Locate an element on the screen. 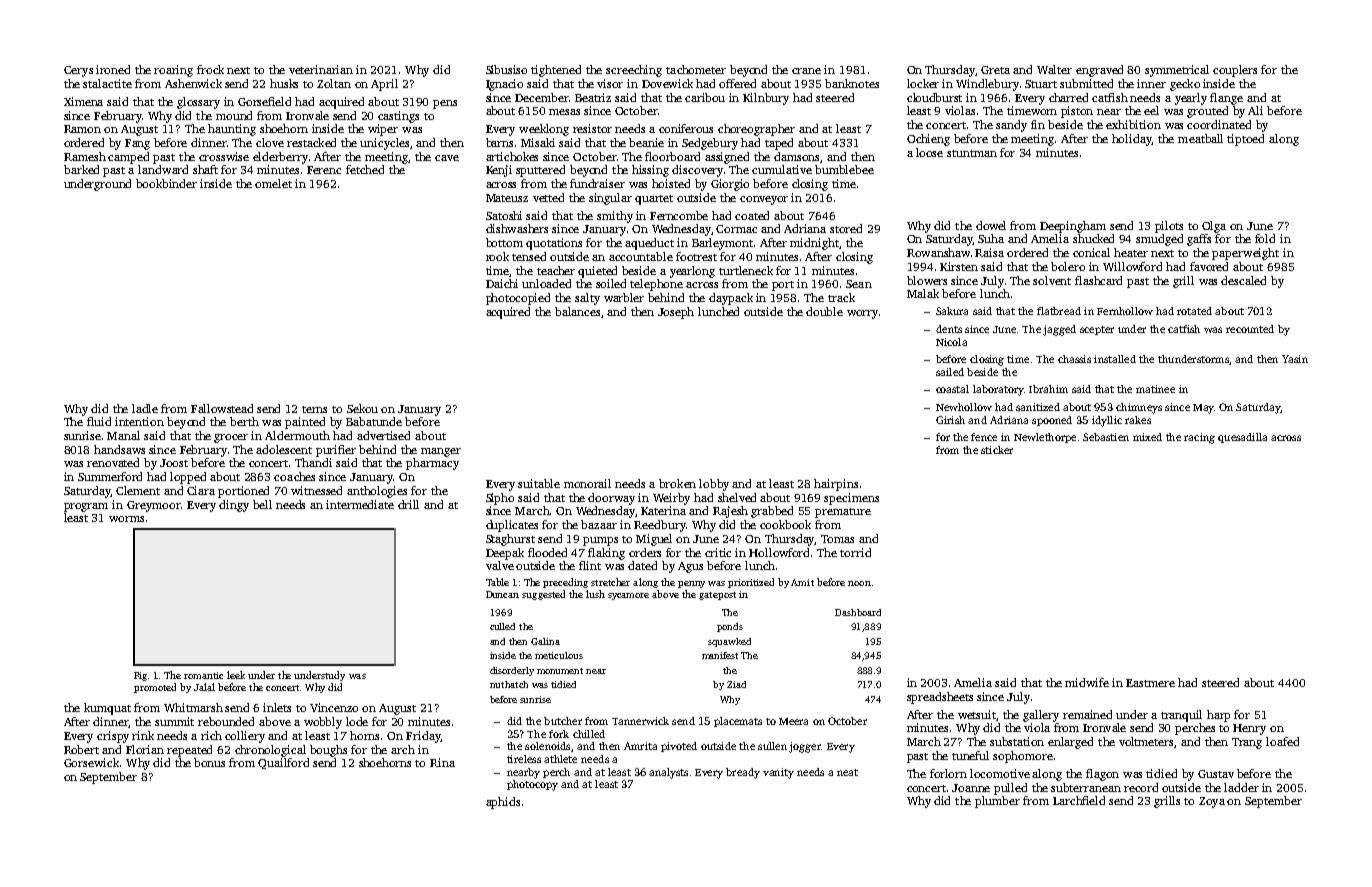 Image resolution: width=1372 pixels, height=887 pixels. quesadilla is located at coordinates (1242, 438).
